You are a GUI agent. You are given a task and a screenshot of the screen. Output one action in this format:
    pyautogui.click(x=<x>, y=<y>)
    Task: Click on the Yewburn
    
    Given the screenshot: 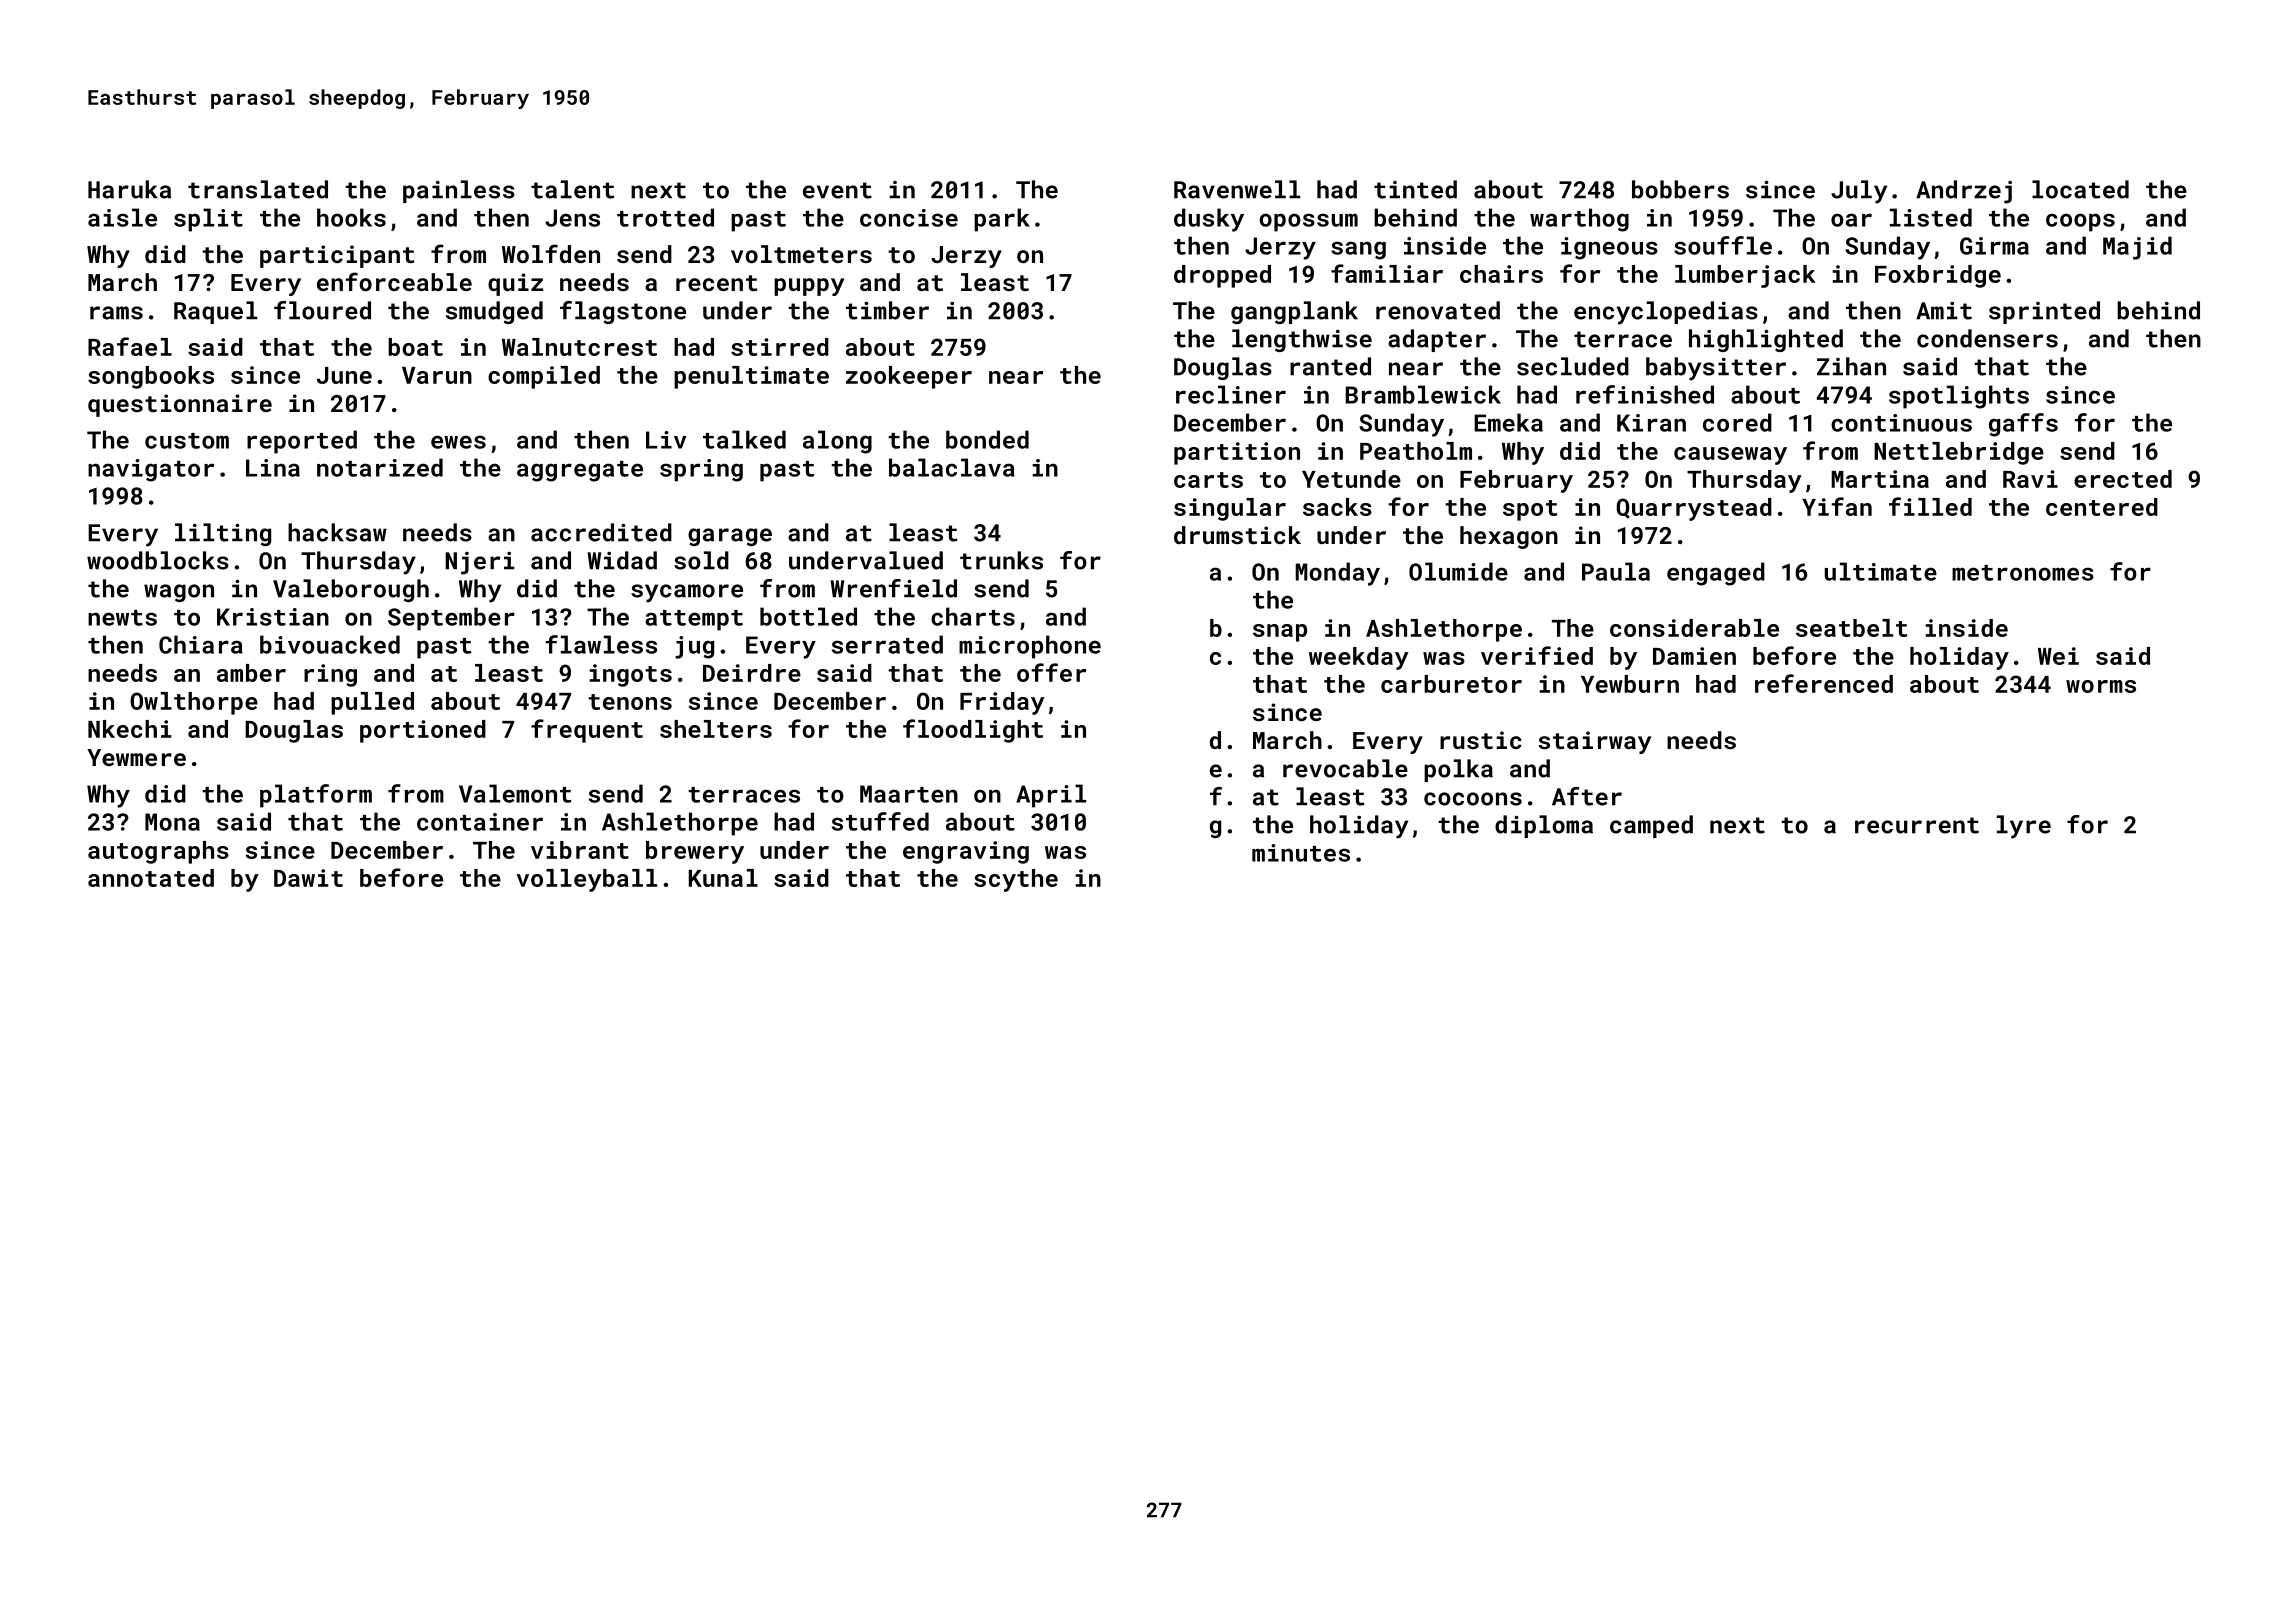 What is the action you would take?
    pyautogui.click(x=1630, y=684)
